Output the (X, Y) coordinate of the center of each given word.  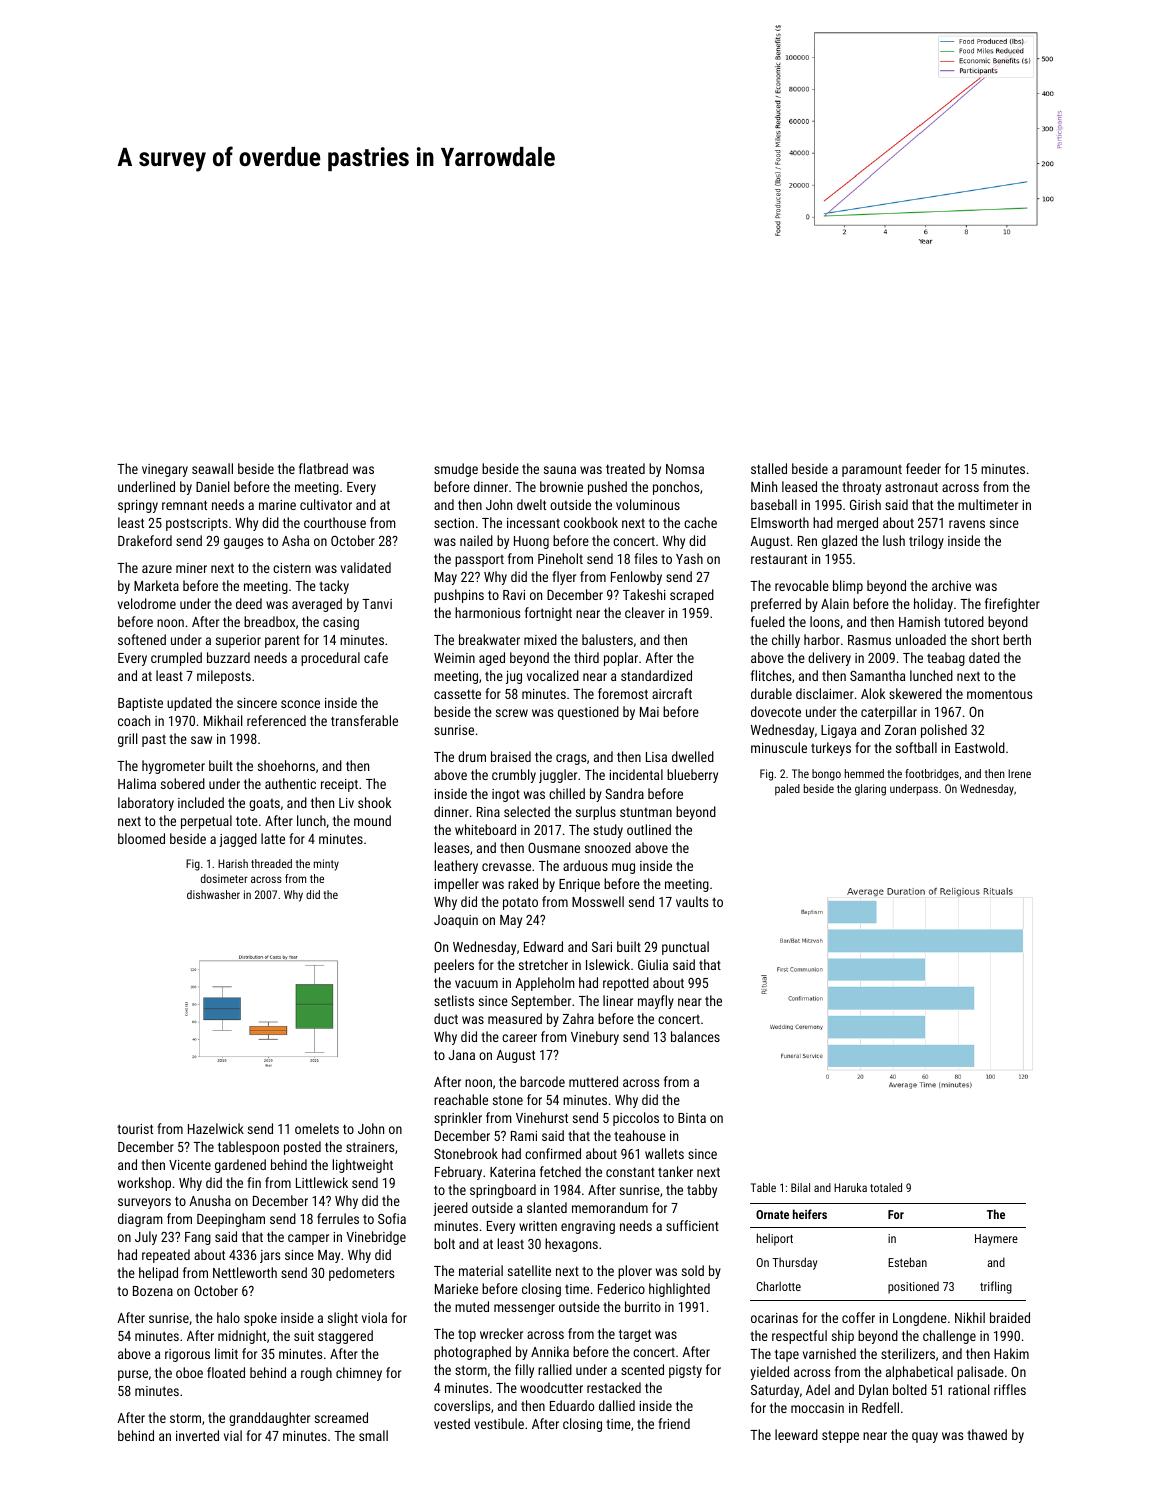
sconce (300, 704)
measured (515, 1018)
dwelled (693, 756)
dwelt (531, 504)
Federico (621, 1288)
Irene (1019, 773)
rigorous (187, 1355)
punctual (685, 948)
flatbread (323, 468)
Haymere (996, 1240)
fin (254, 1182)
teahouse (640, 1135)
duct (446, 1018)
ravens (967, 524)
